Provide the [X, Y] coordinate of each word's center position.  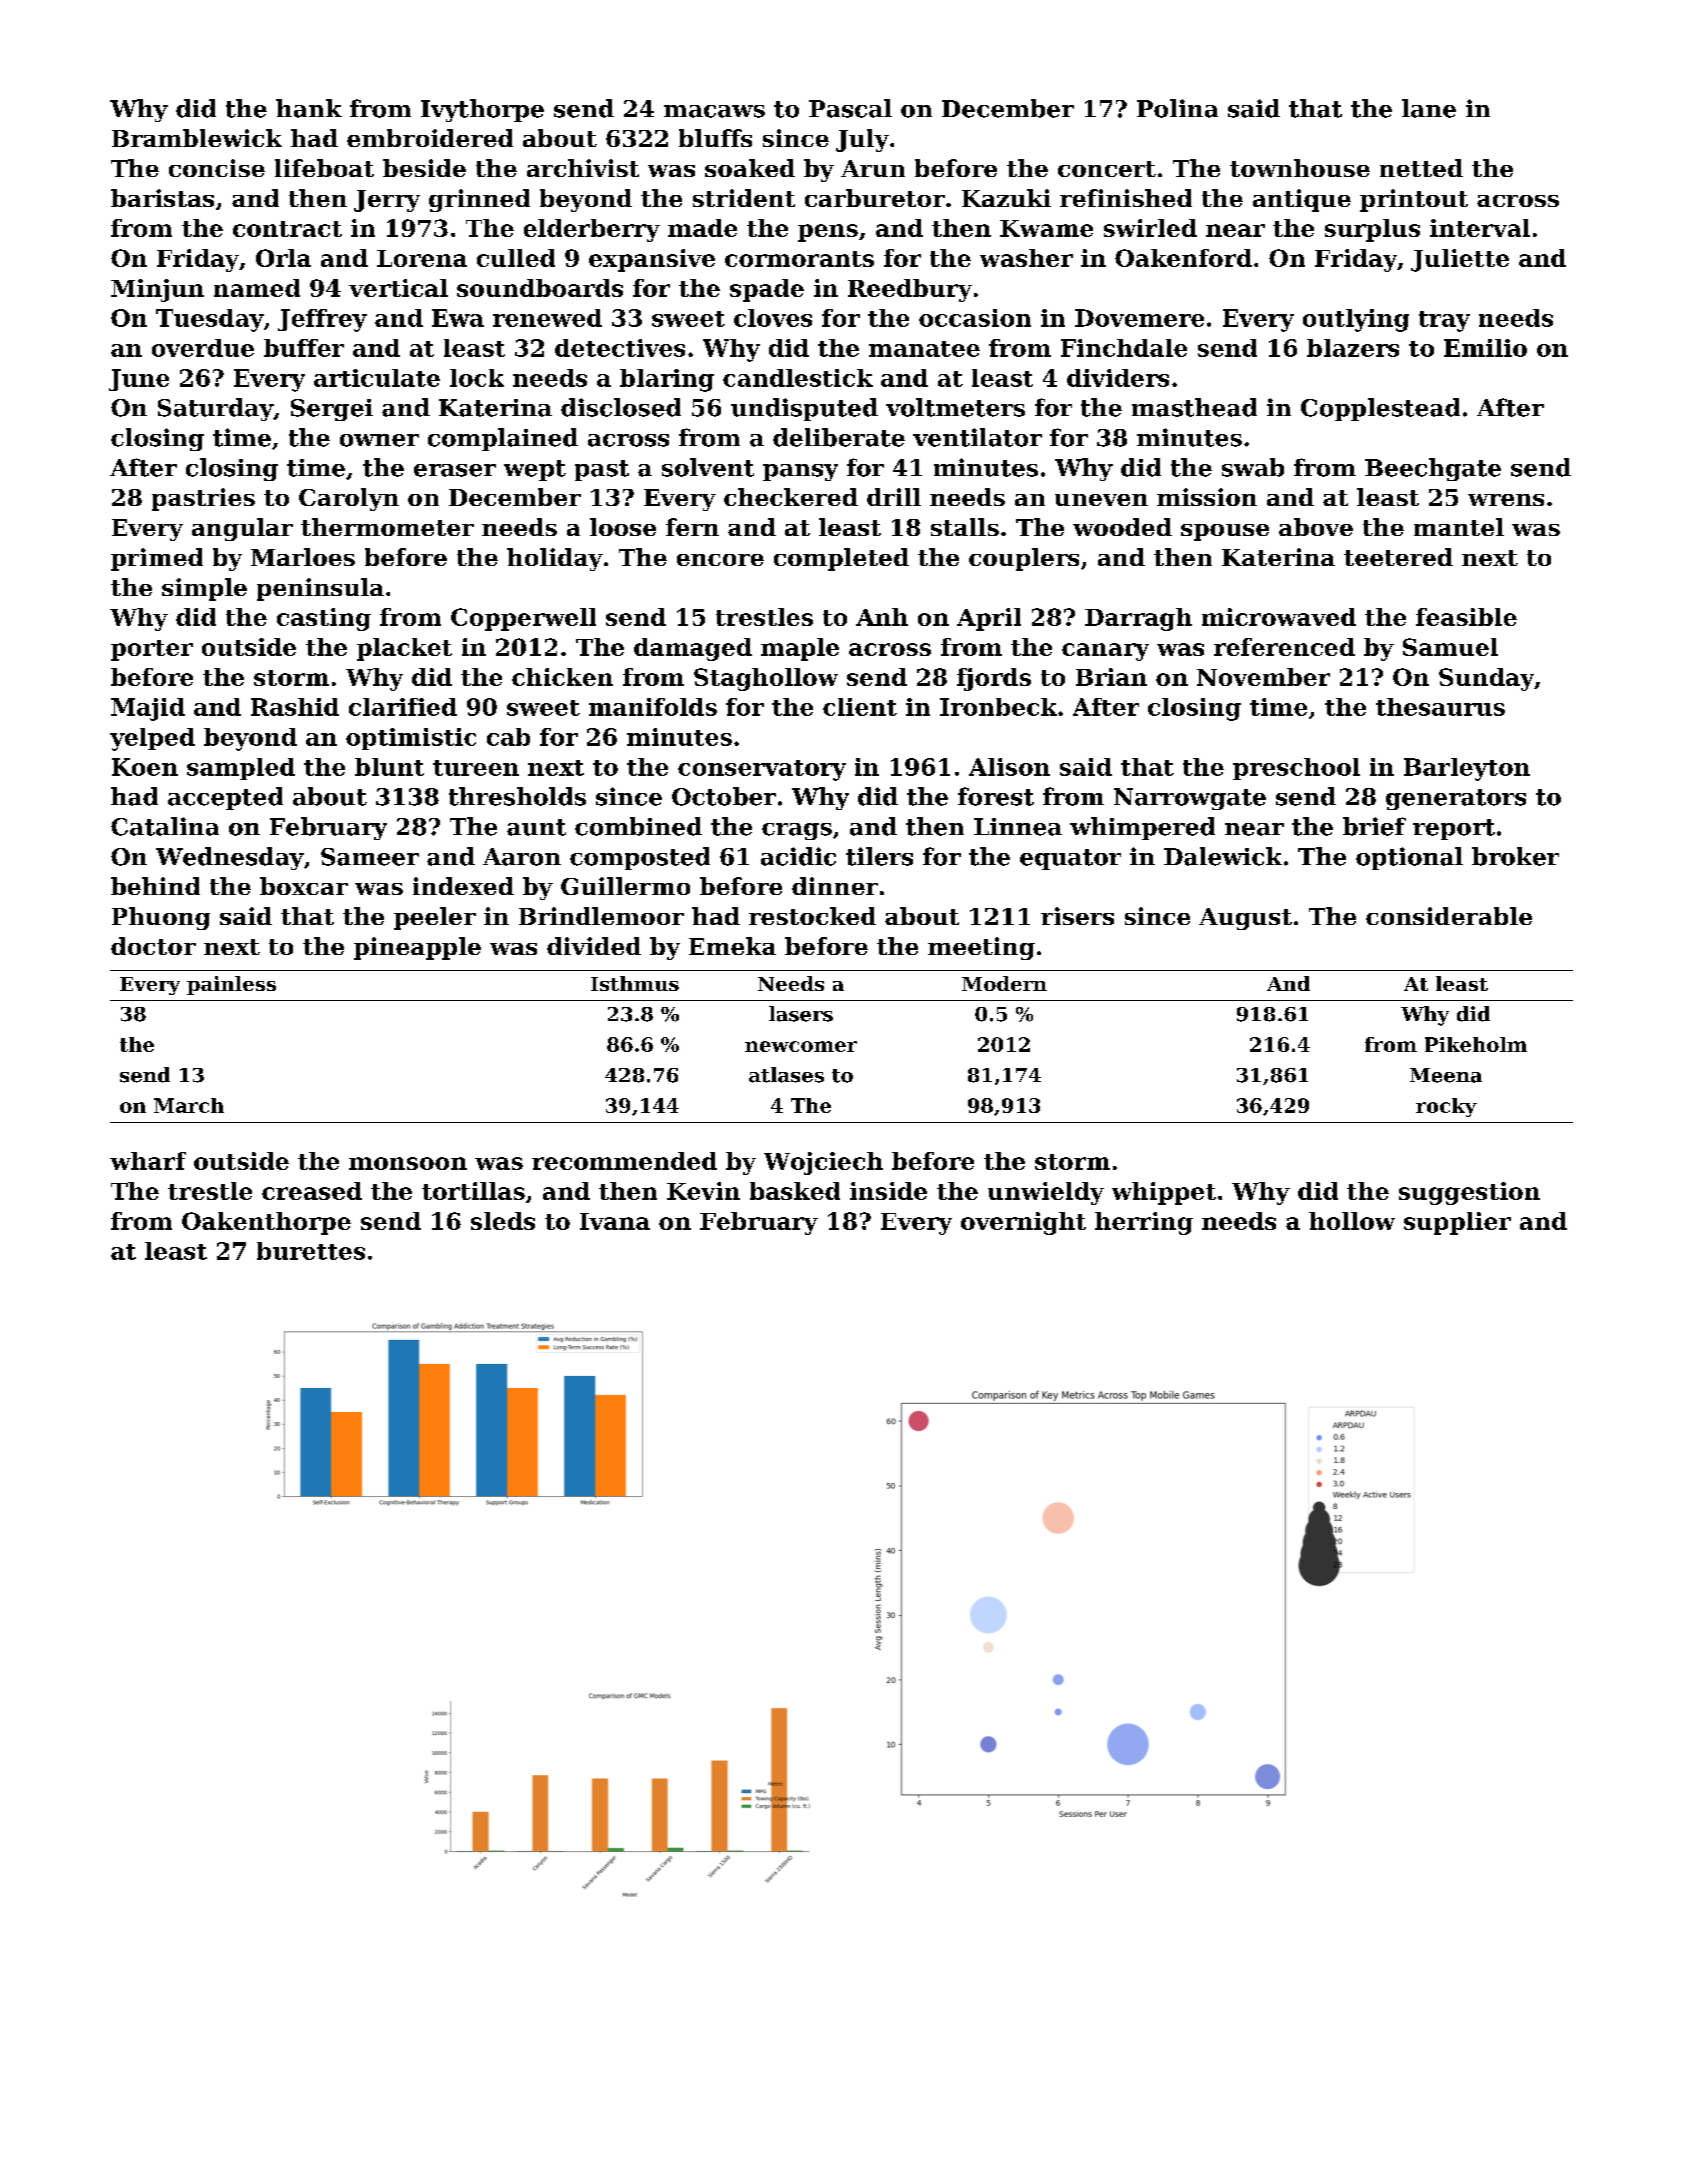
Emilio [1485, 348]
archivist [583, 168]
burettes [311, 1251]
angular [242, 529]
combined [638, 826]
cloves [773, 318]
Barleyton [1467, 769]
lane [1429, 108]
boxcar [304, 886]
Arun [873, 168]
